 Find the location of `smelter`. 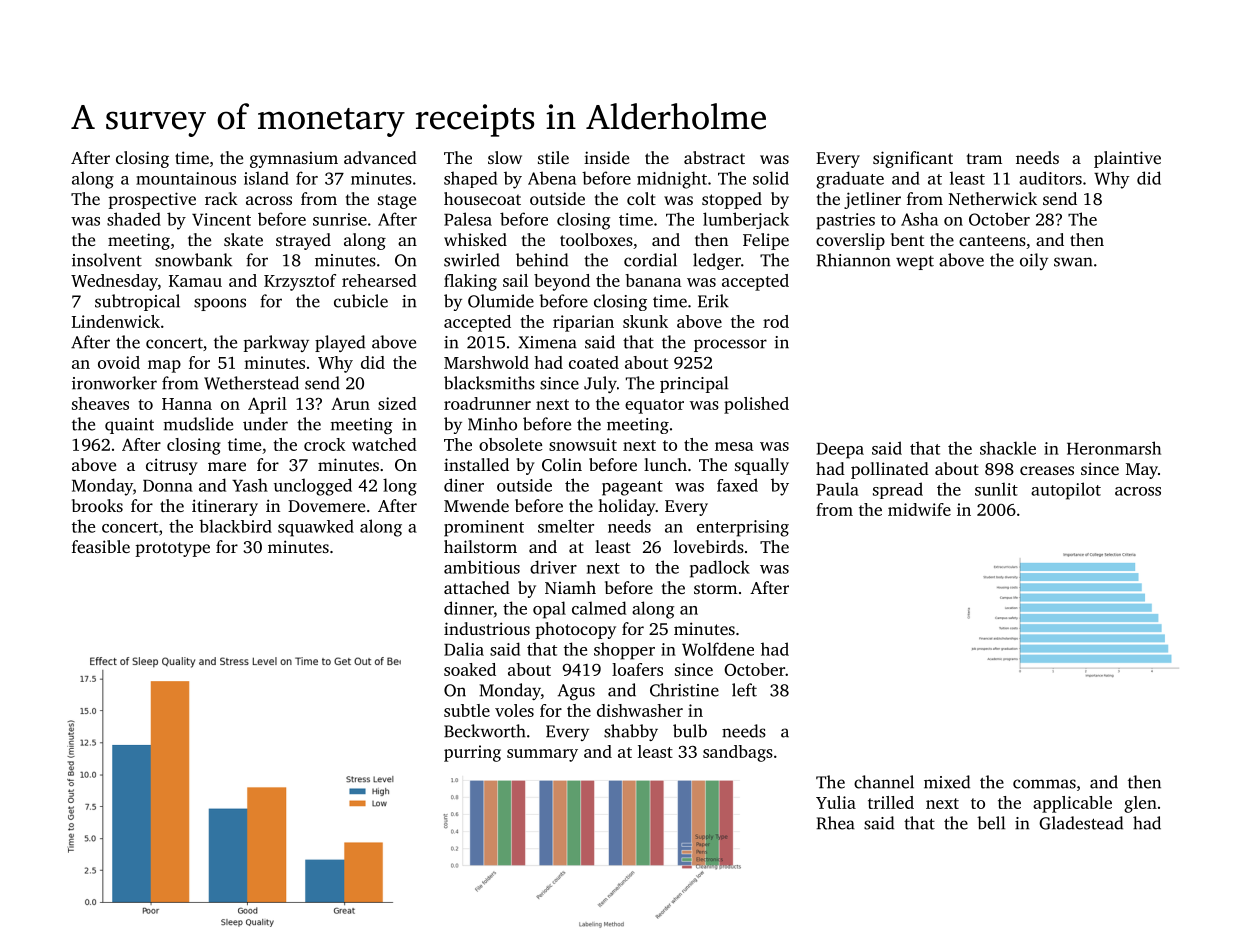

smelter is located at coordinates (566, 526).
